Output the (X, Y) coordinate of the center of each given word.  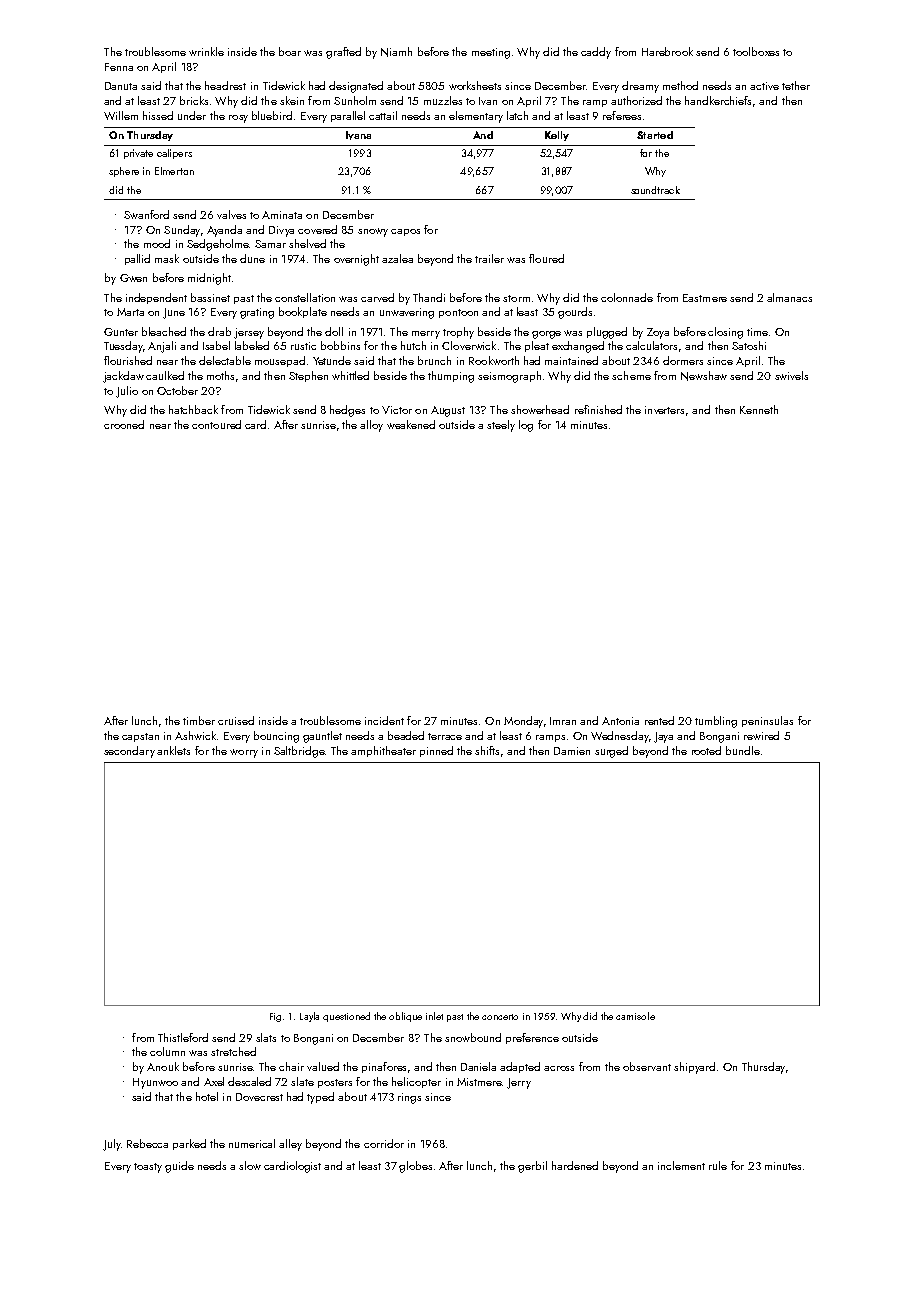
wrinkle (206, 51)
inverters (664, 410)
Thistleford (183, 1037)
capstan (140, 737)
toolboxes (756, 51)
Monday (523, 722)
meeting (491, 53)
